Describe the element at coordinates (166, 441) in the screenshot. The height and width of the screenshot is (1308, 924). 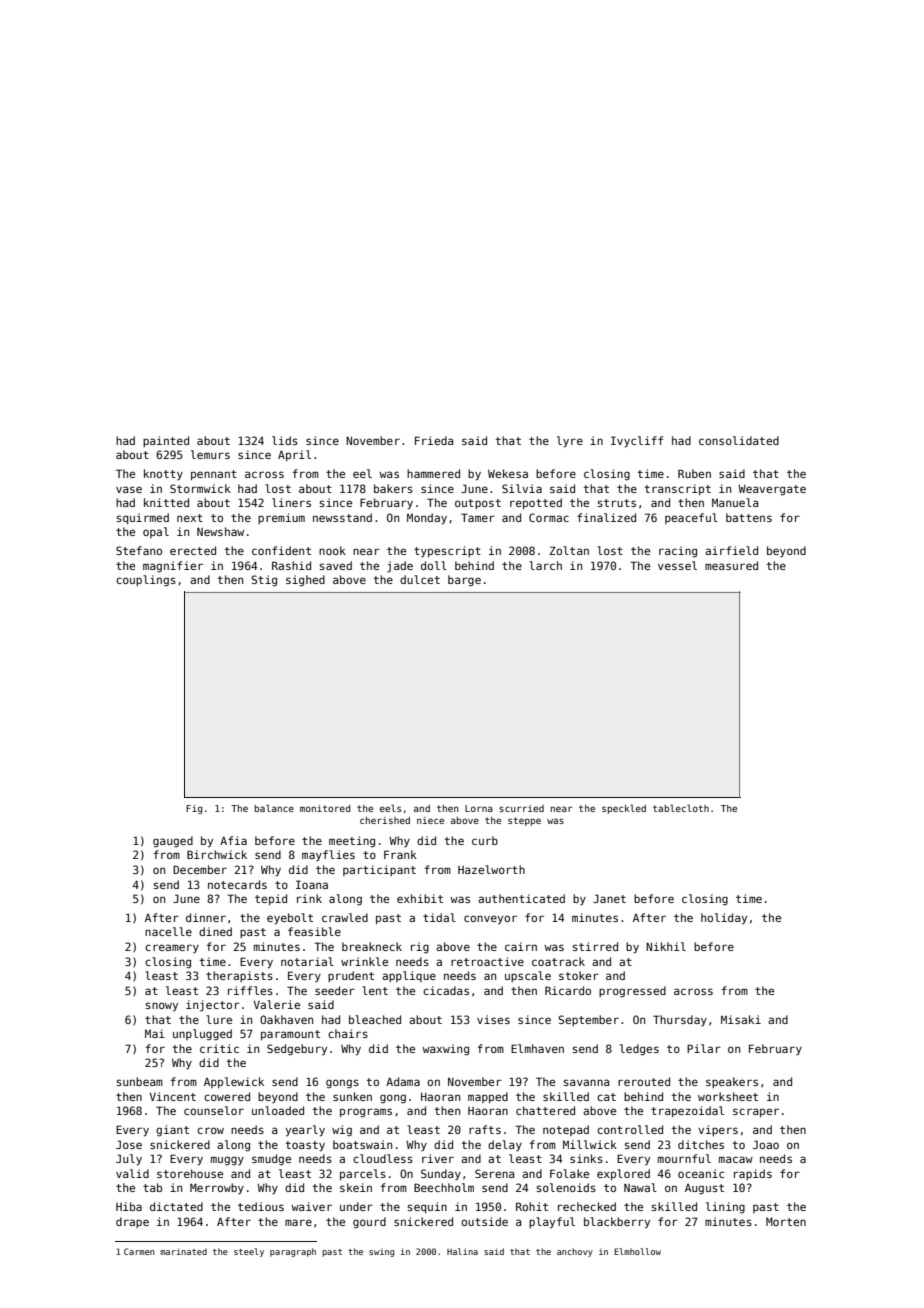
I see `painted` at that location.
